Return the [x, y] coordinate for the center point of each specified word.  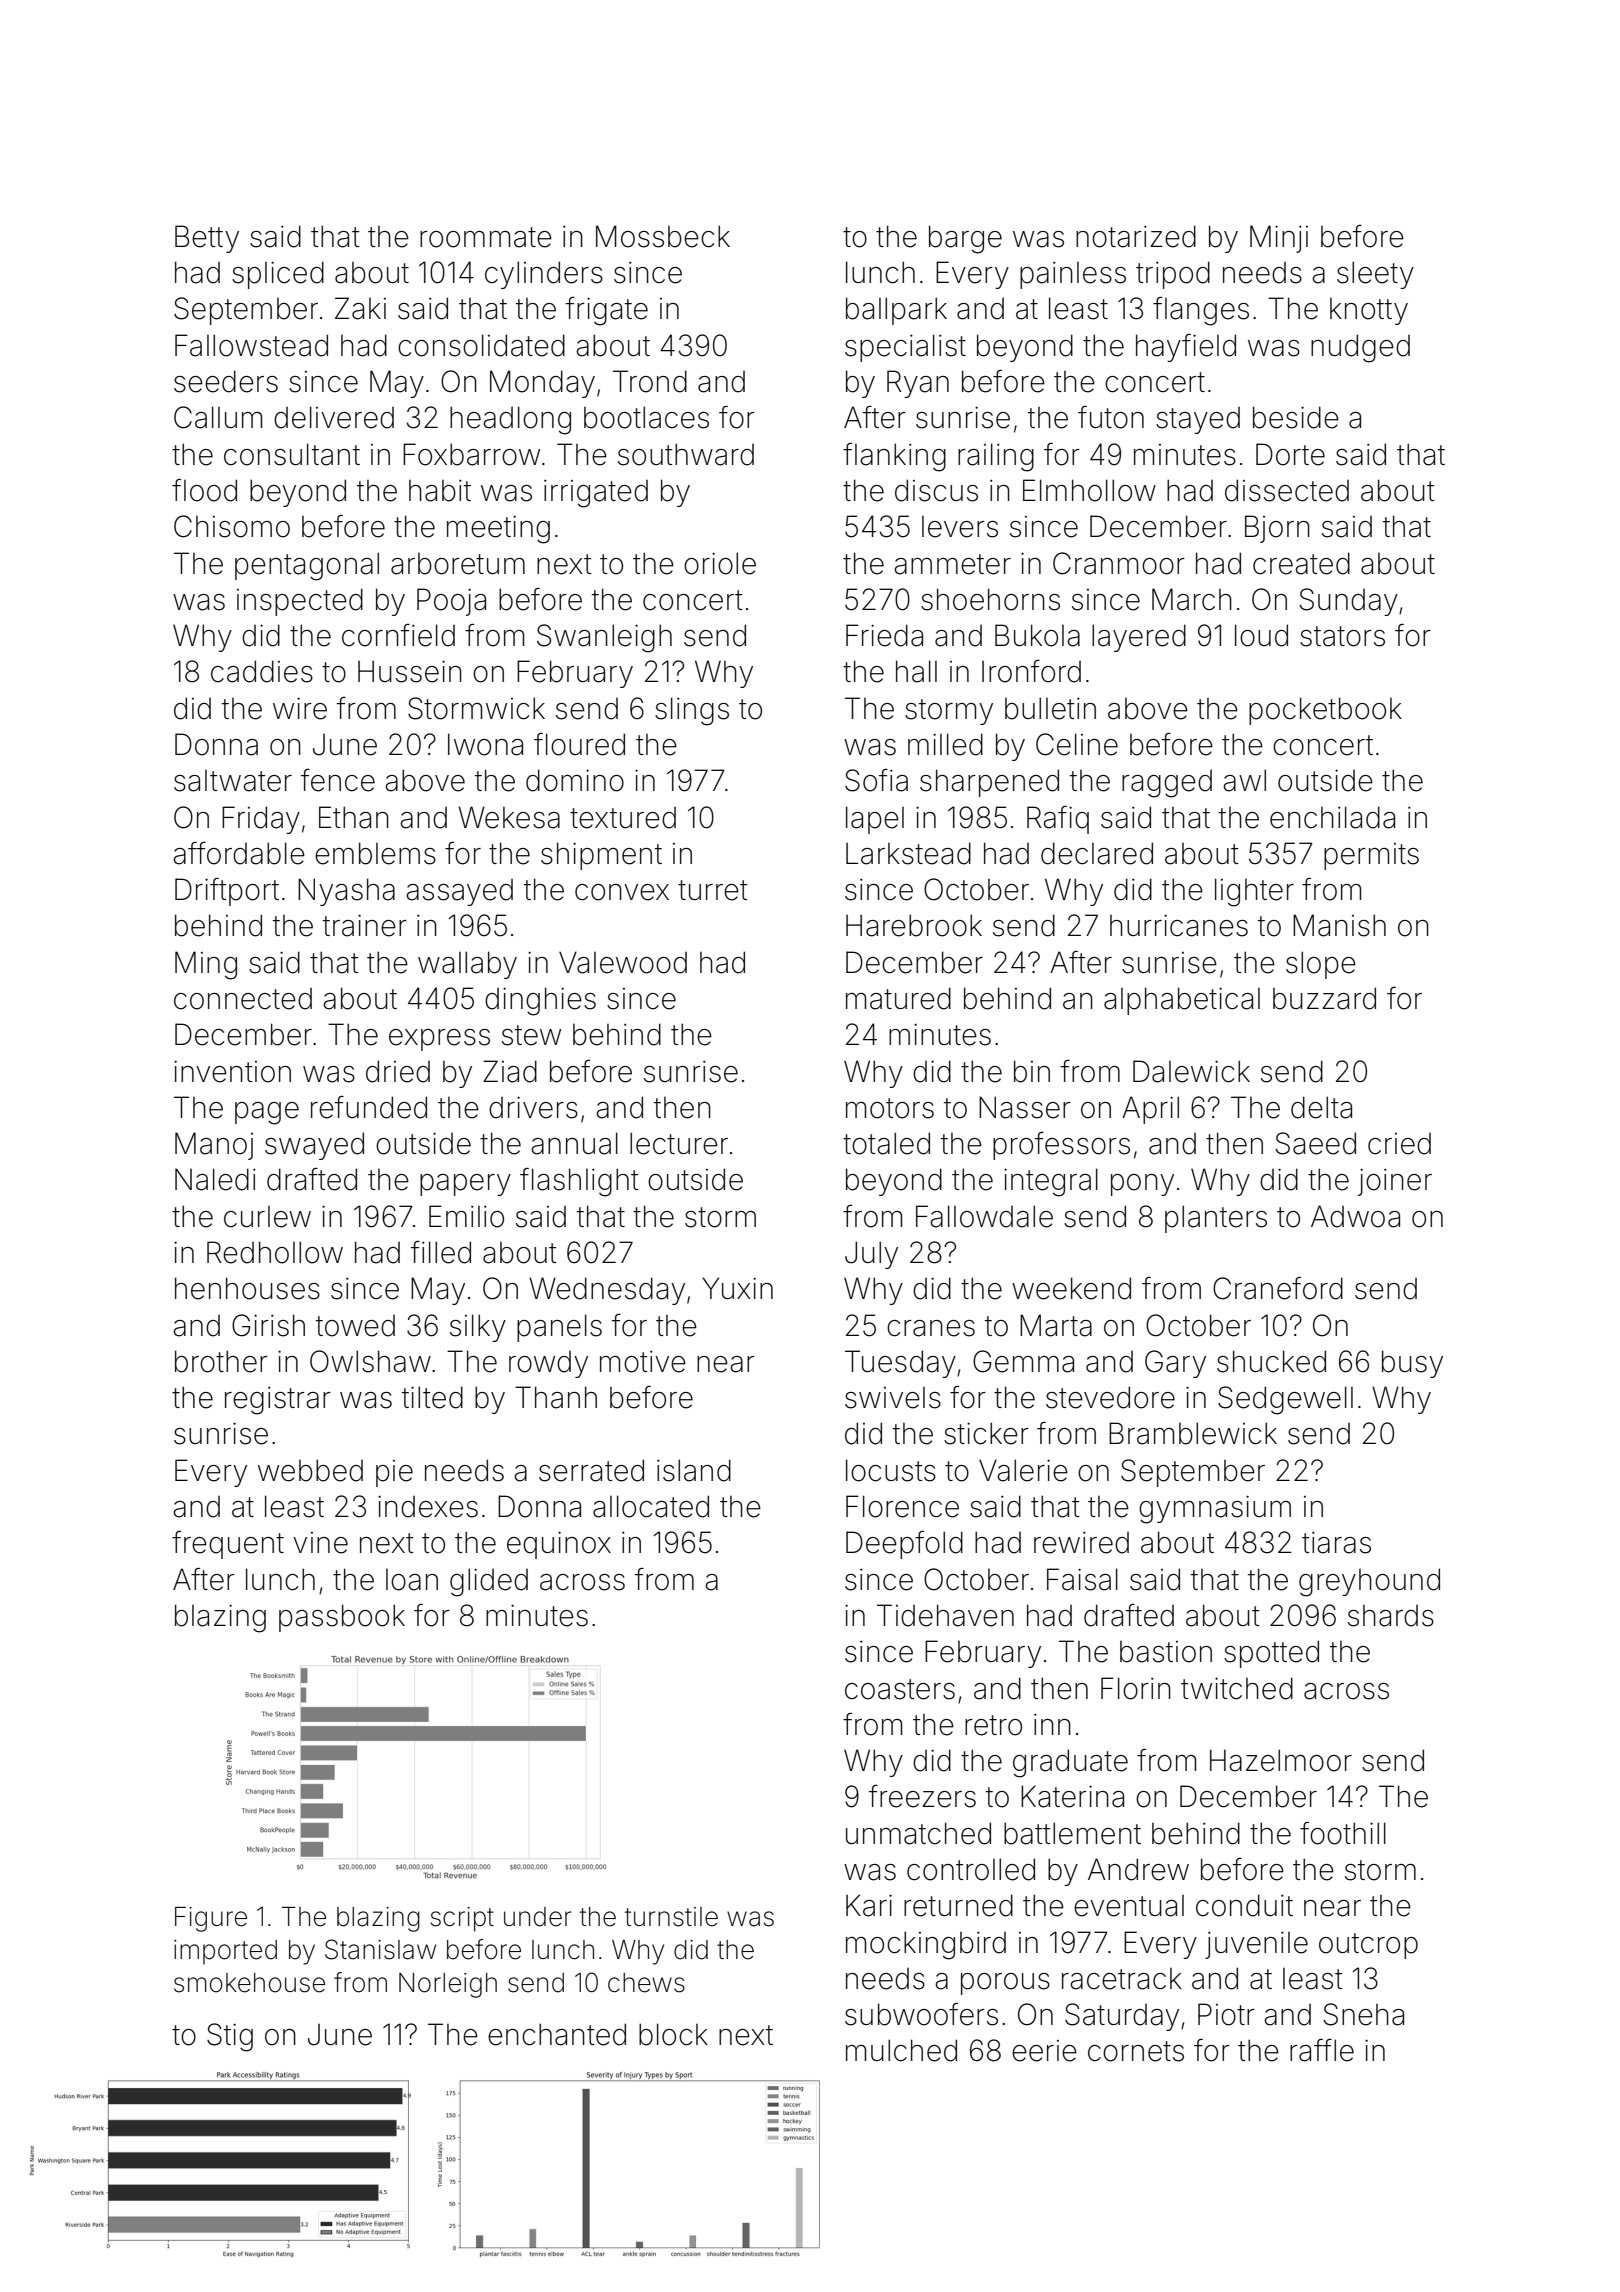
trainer [365, 926]
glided [489, 1582]
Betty [207, 239]
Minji [1279, 239]
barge [965, 239]
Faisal [1082, 1579]
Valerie [1023, 1470]
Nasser [1025, 1107]
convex [622, 892]
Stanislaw [380, 1949]
